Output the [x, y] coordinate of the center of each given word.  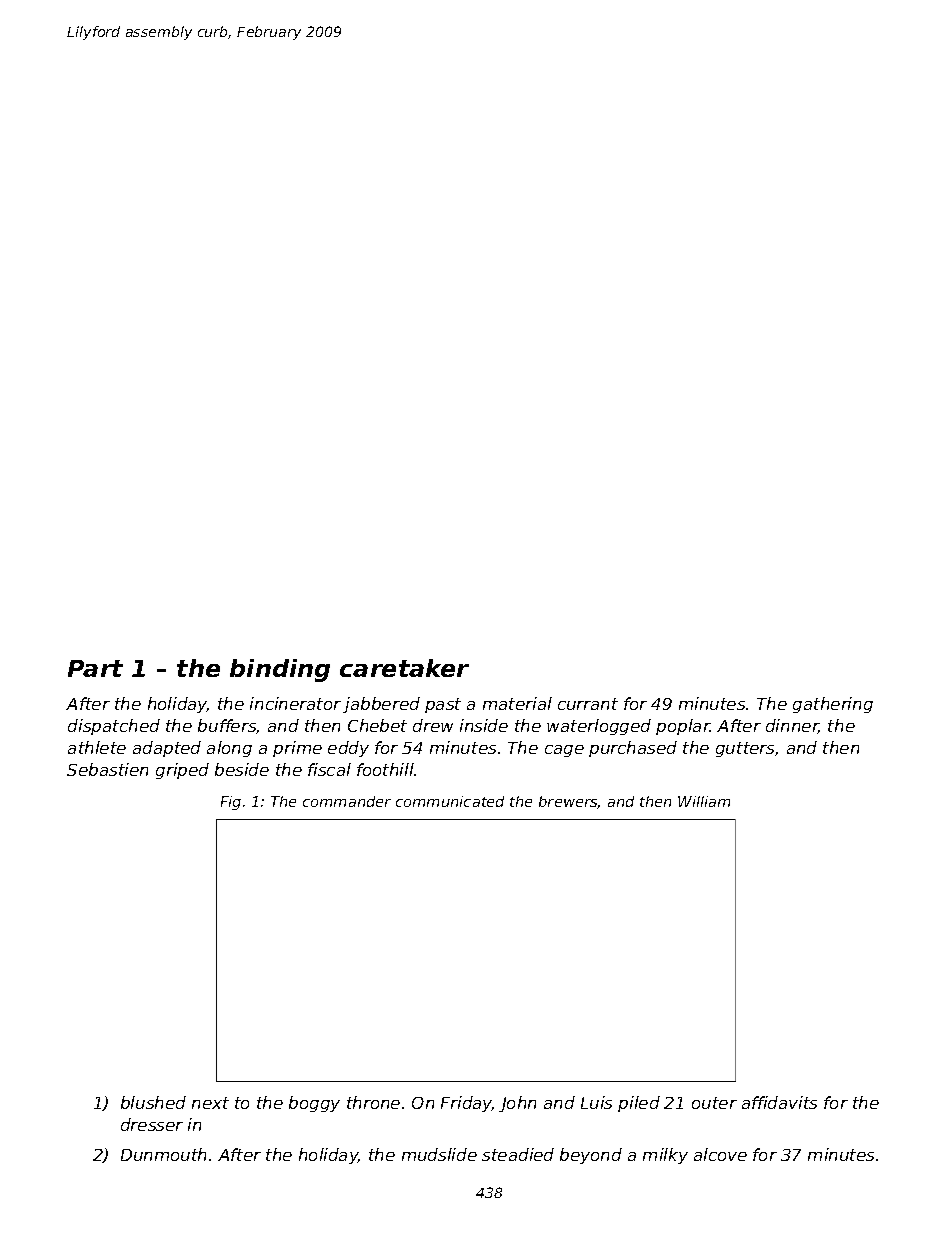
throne [373, 1102]
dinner [792, 726]
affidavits [779, 1102]
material [517, 703]
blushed [153, 1102]
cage [564, 751]
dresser [152, 1124]
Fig [231, 803]
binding [280, 670]
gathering [833, 705]
